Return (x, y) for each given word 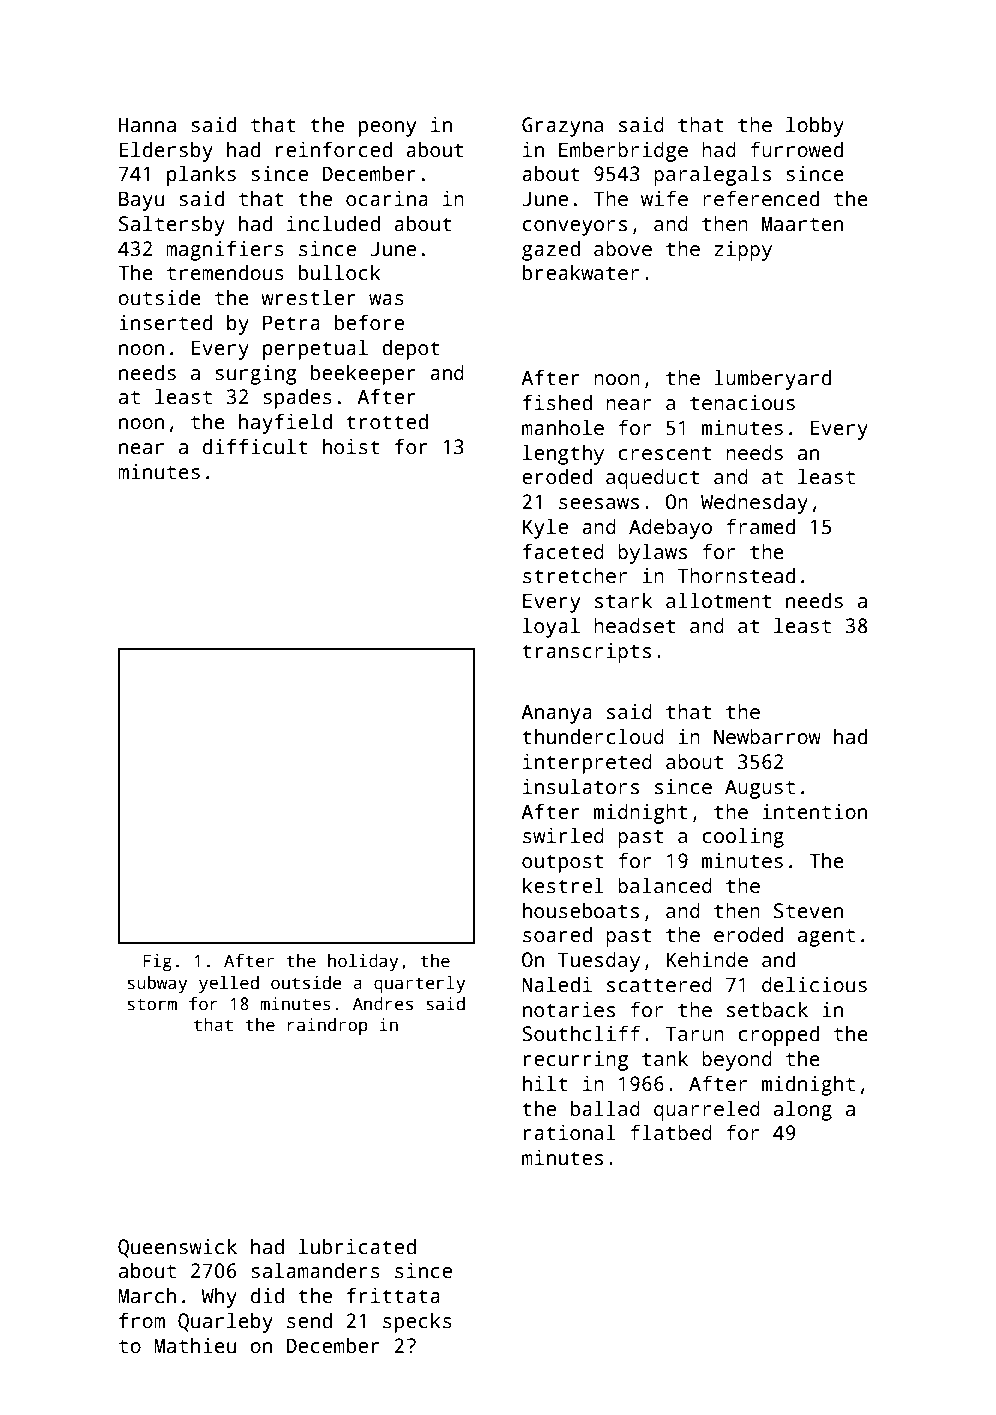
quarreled (707, 1110)
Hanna (147, 125)
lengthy (563, 454)
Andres (383, 1004)
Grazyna (562, 127)
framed (760, 526)
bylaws (652, 553)
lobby (815, 126)
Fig (157, 962)
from (142, 1320)
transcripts (586, 653)
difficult (255, 446)
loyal (551, 627)
